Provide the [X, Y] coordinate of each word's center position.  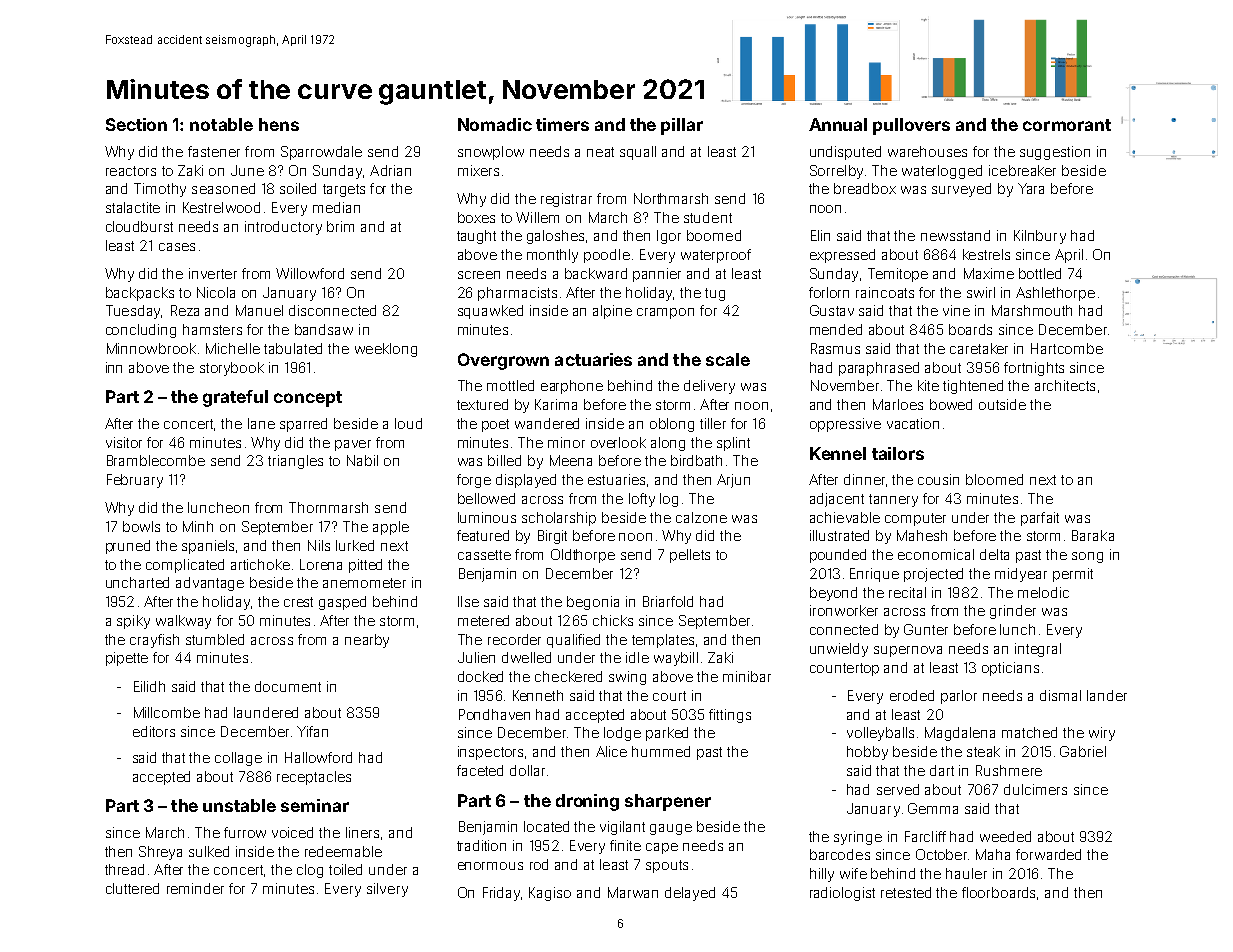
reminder [195, 888]
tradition [481, 845]
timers [562, 124]
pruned [128, 547]
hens [279, 124]
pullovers [911, 126]
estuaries [616, 479]
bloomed [994, 479]
